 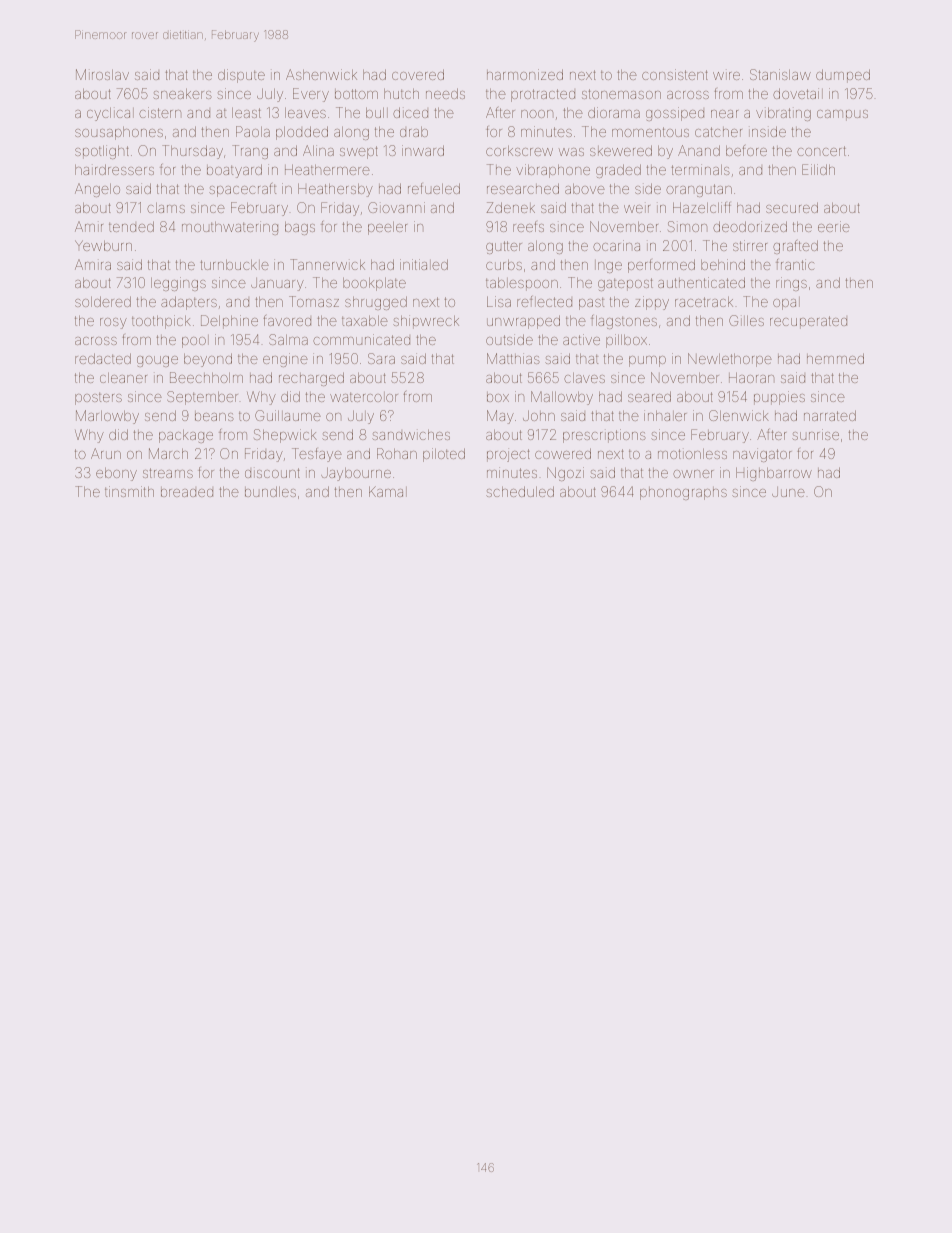 I want to click on consistent, so click(x=675, y=74).
